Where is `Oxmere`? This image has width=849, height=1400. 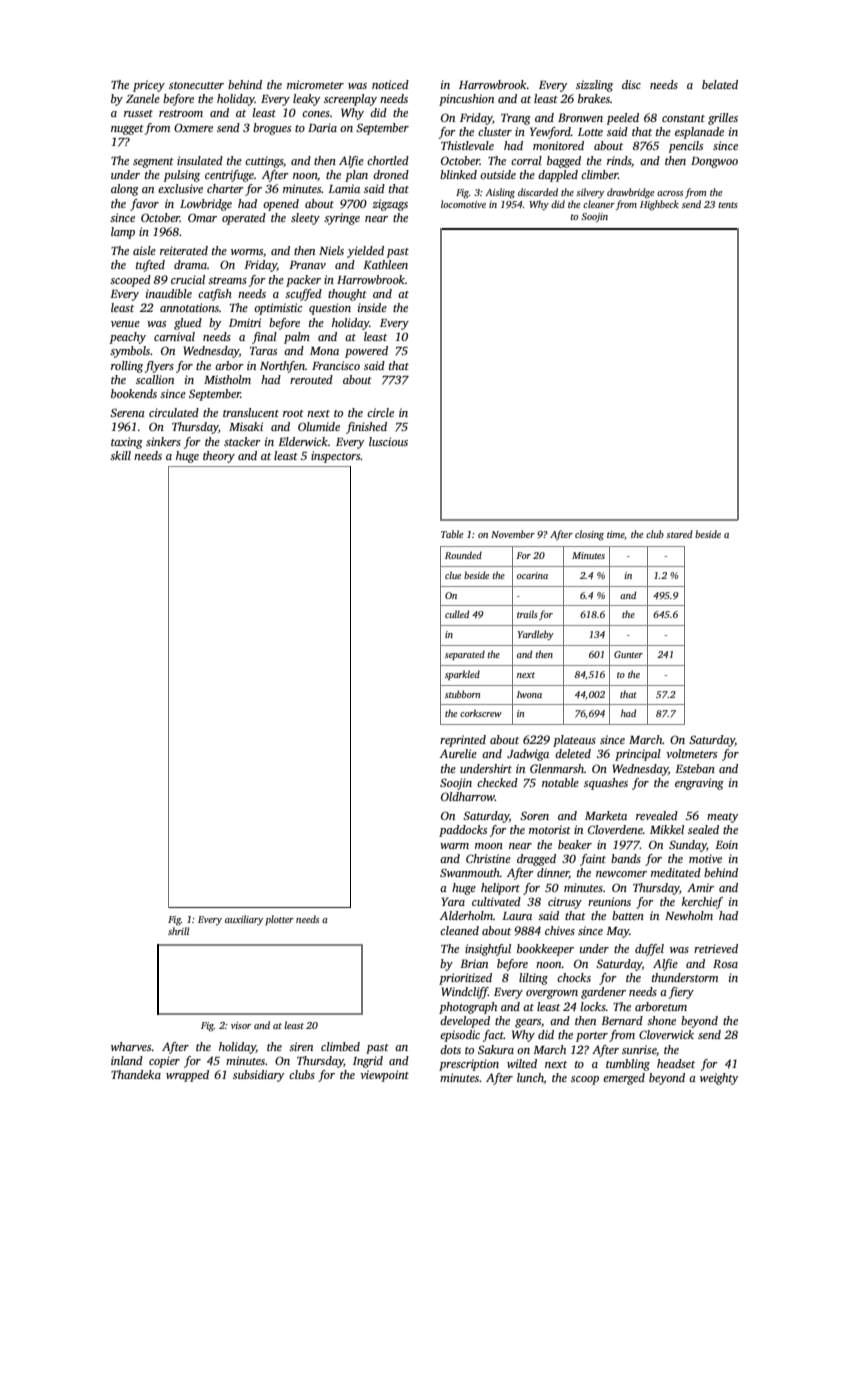 Oxmere is located at coordinates (193, 127).
